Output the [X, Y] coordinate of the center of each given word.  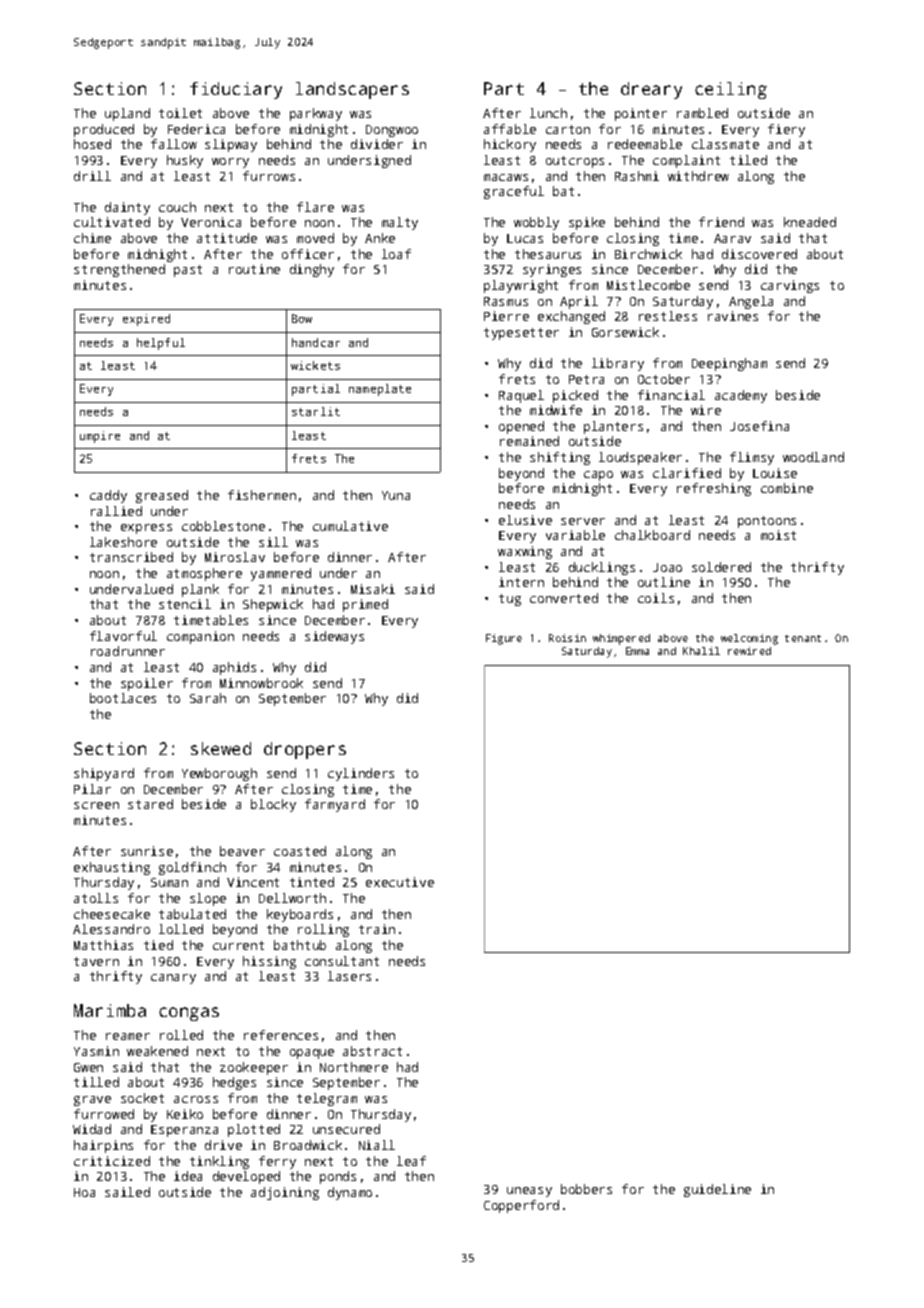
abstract [372, 1051]
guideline [717, 1190]
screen [96, 805]
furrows [269, 176]
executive [400, 882]
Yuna [396, 495]
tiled [748, 160]
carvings [790, 286]
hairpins [103, 1146]
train [377, 929]
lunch [548, 113]
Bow [302, 318]
